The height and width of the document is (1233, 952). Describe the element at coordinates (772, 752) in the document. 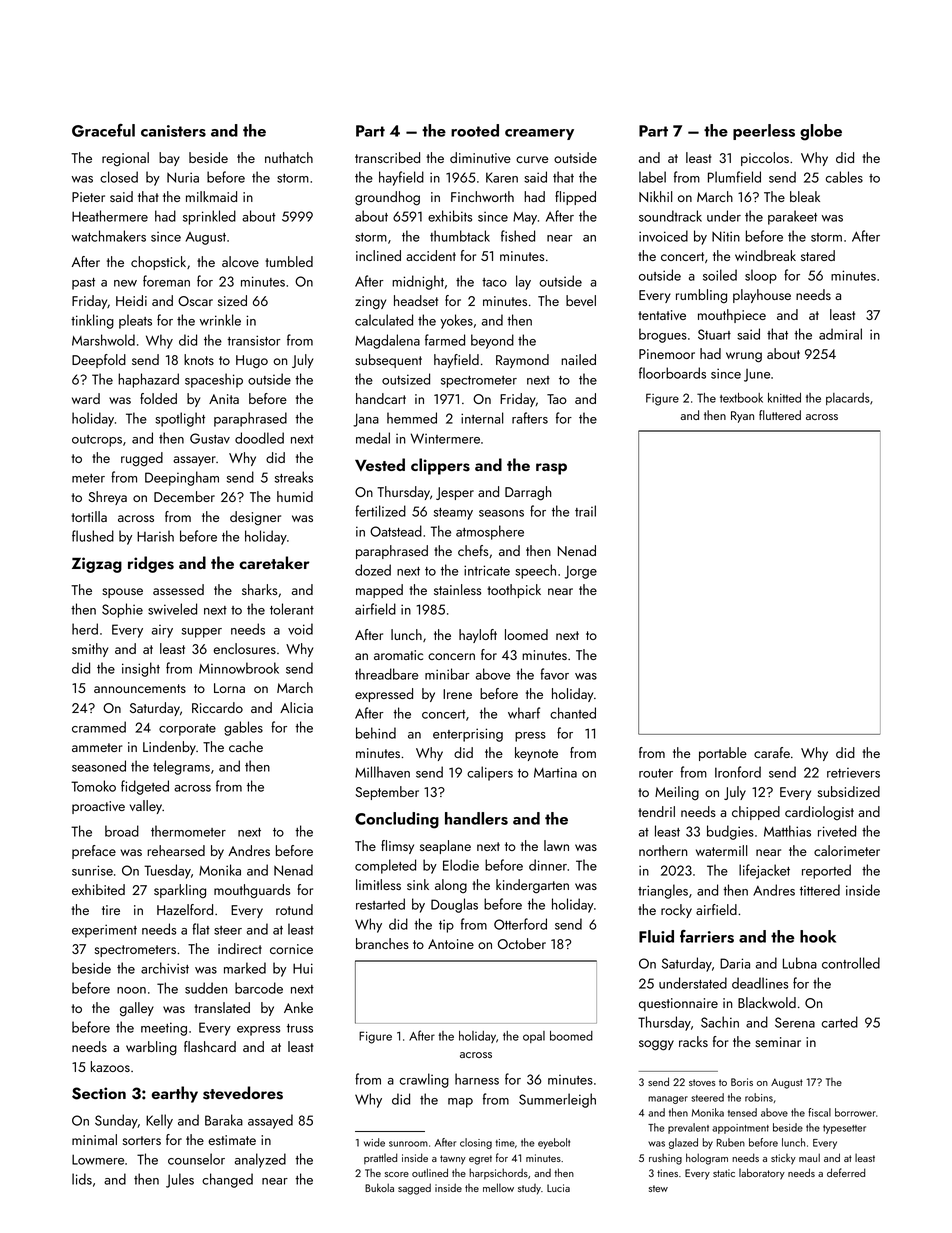

I see `carafe` at that location.
